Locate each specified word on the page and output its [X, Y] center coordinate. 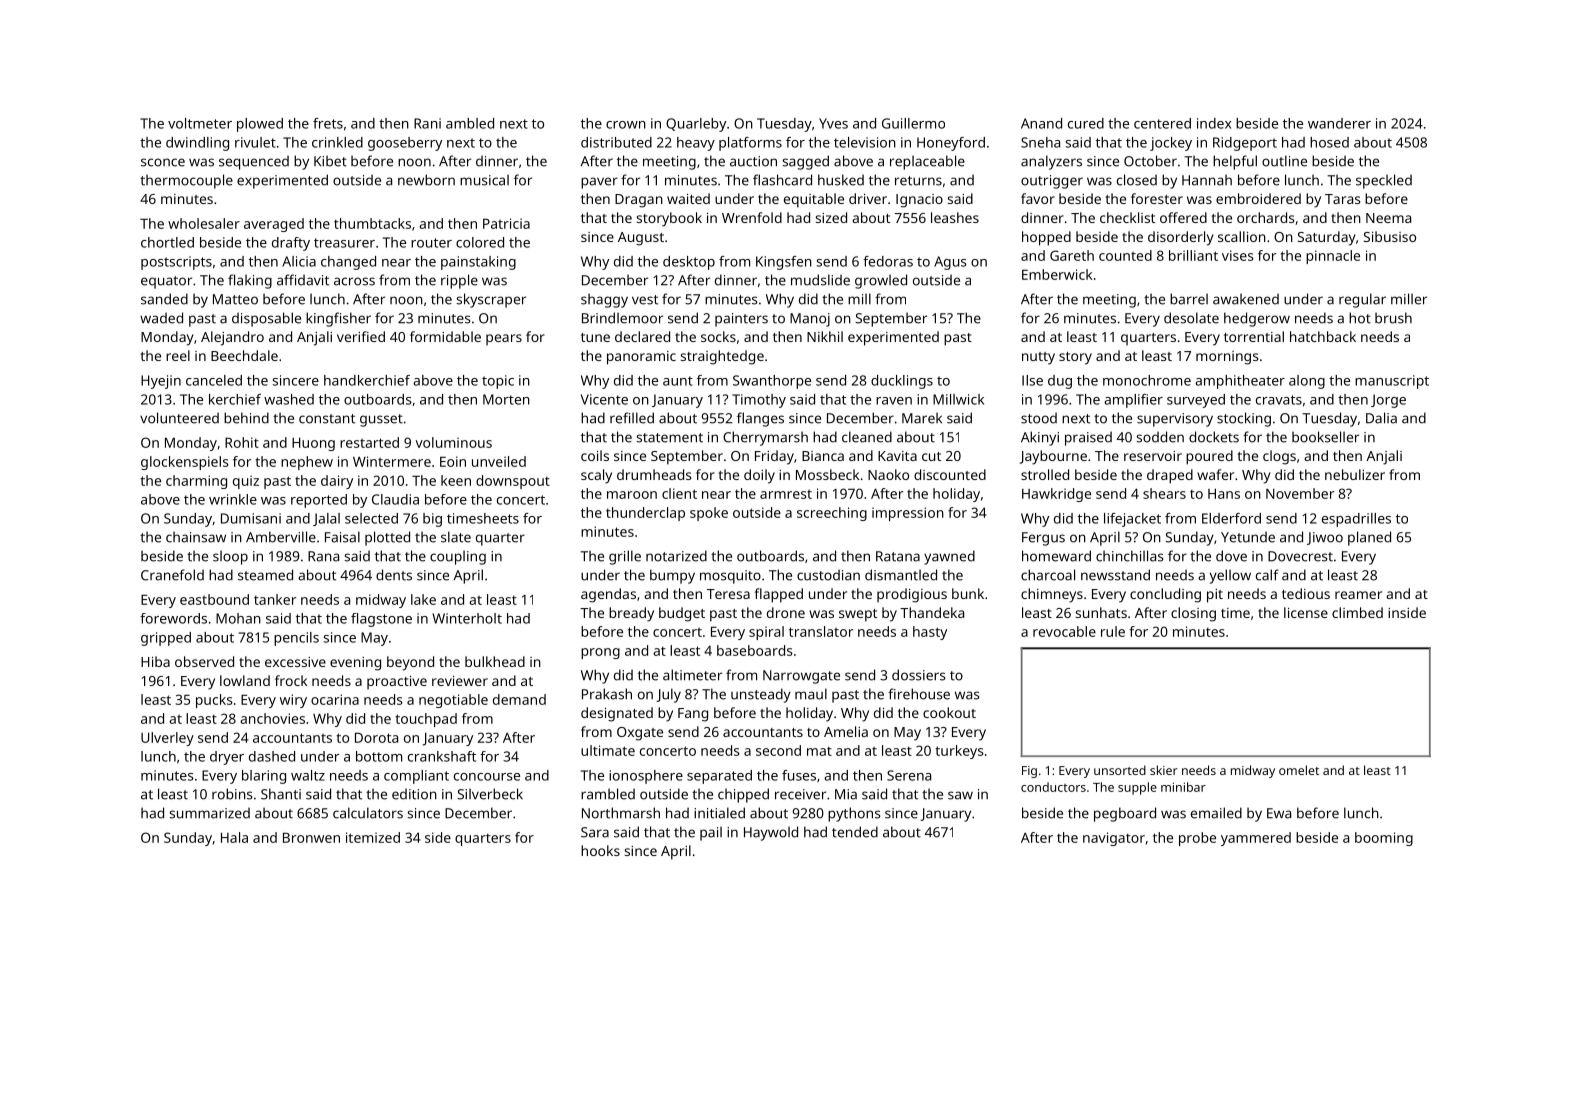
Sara [595, 832]
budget [682, 614]
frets [328, 123]
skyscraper [491, 300]
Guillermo [913, 123]
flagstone [381, 620]
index [1214, 123]
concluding [1165, 595]
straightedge [722, 357]
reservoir [1153, 456]
